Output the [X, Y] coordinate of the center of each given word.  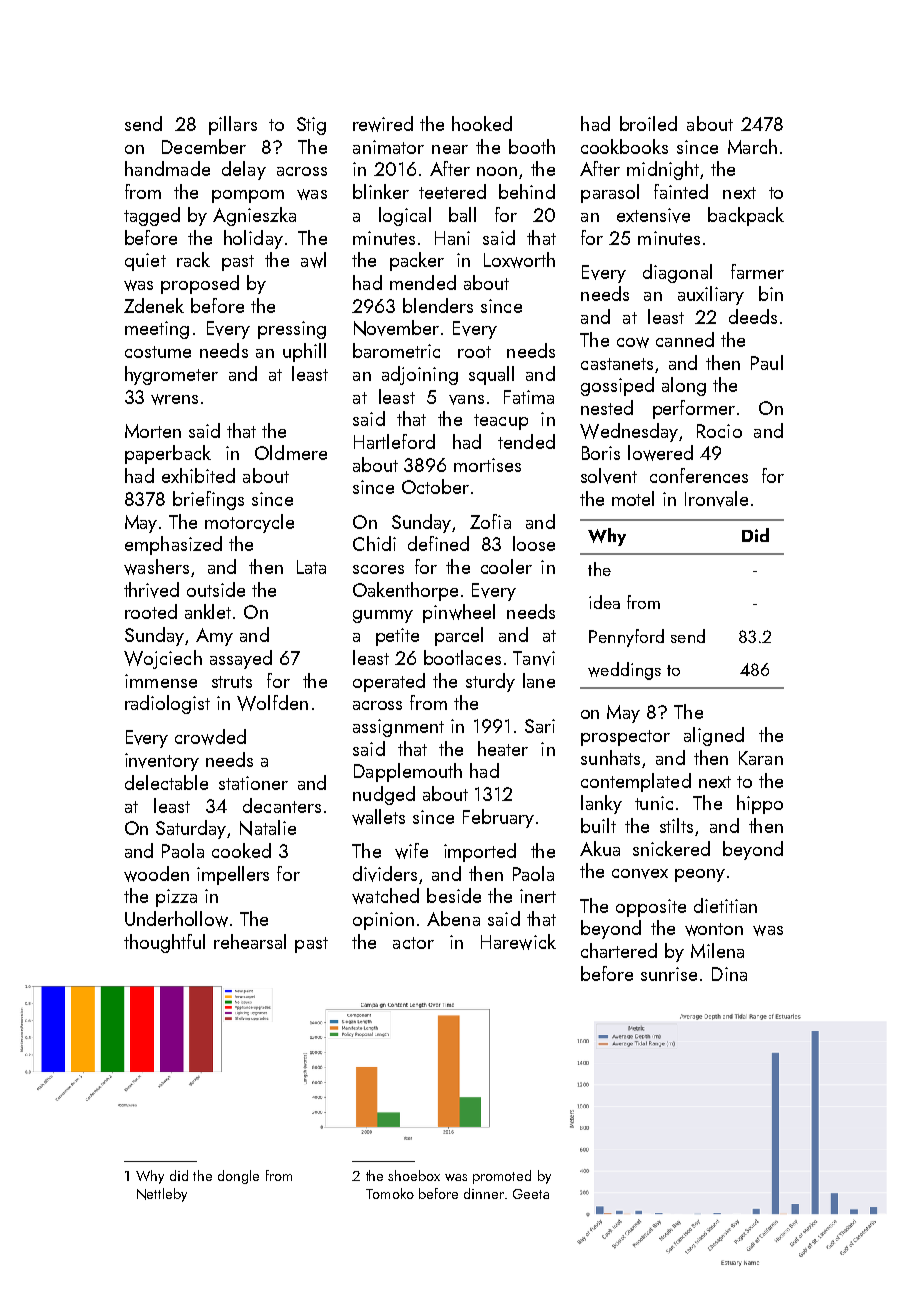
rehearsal [250, 941]
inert [538, 896]
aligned [714, 736]
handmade [167, 168]
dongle [238, 1177]
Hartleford [394, 441]
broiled [648, 123]
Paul [767, 362]
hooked [482, 123]
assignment [398, 728]
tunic [654, 803]
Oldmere [291, 452]
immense [161, 681]
